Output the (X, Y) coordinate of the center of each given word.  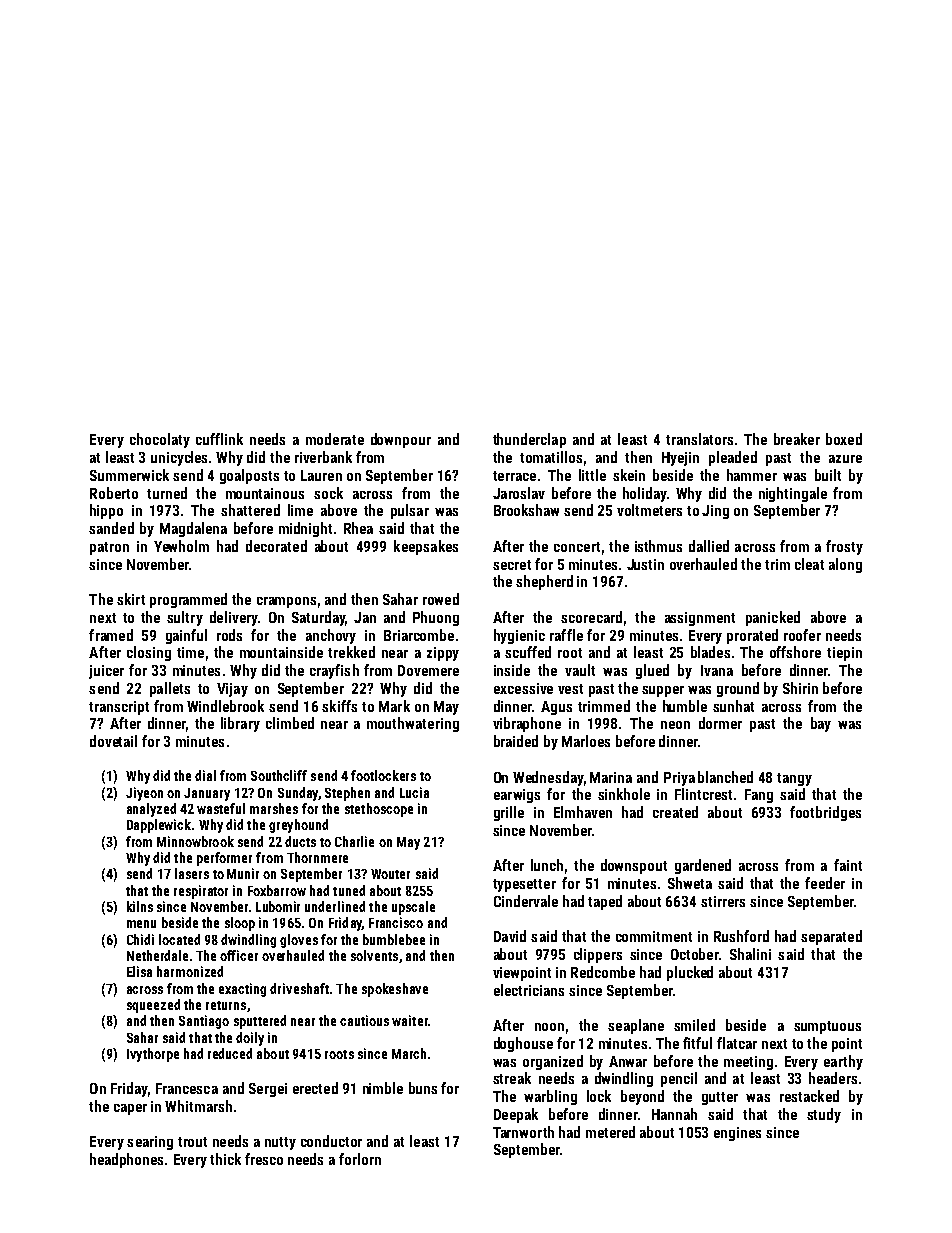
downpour (401, 440)
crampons (286, 602)
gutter (720, 1098)
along (845, 565)
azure (845, 459)
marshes (274, 808)
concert (577, 547)
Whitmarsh (198, 1106)
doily (250, 1039)
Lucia (414, 792)
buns (423, 1088)
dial (205, 775)
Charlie (354, 841)
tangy (794, 779)
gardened (703, 866)
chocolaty (160, 440)
